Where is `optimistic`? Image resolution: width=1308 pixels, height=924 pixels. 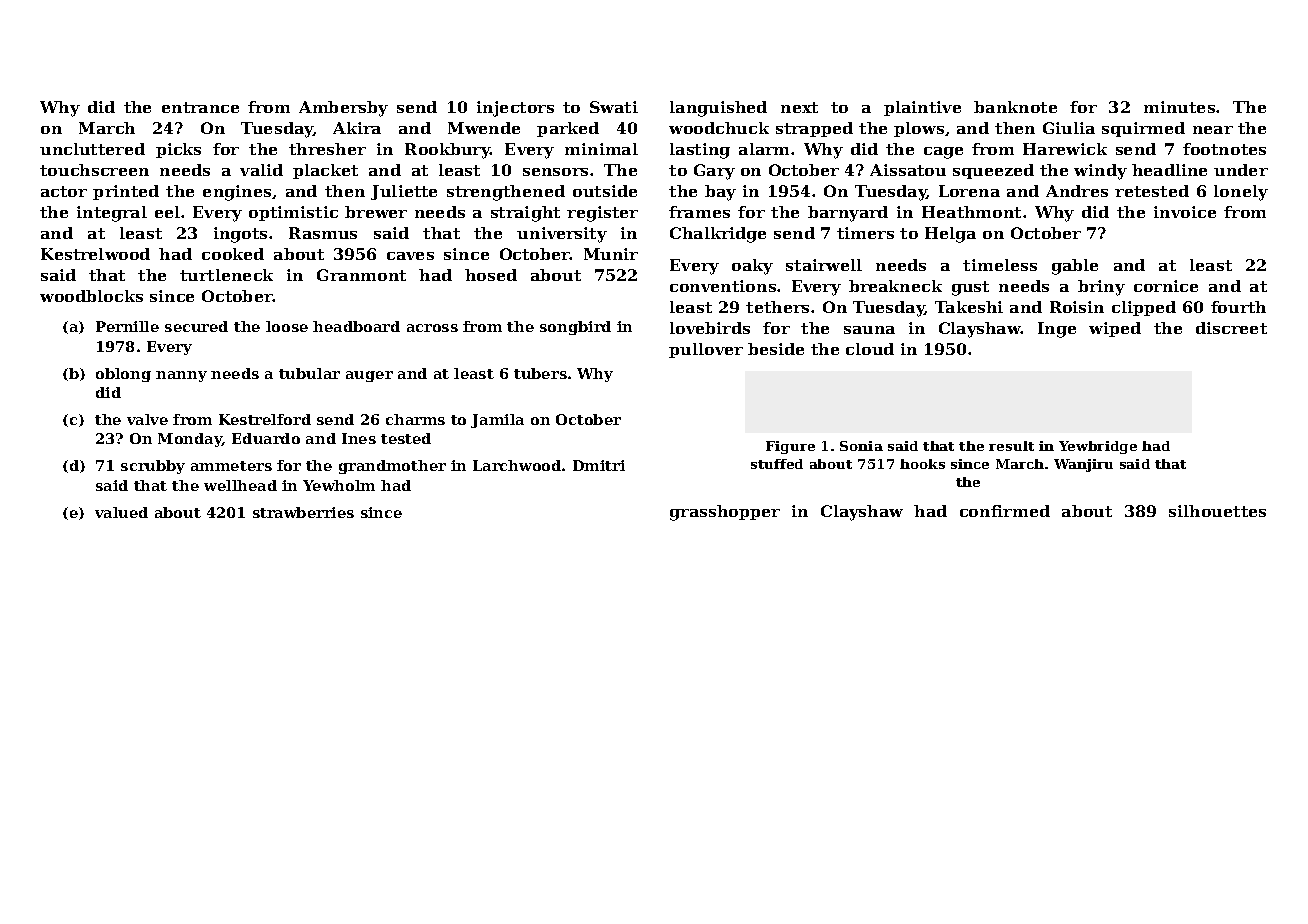 optimistic is located at coordinates (293, 213).
